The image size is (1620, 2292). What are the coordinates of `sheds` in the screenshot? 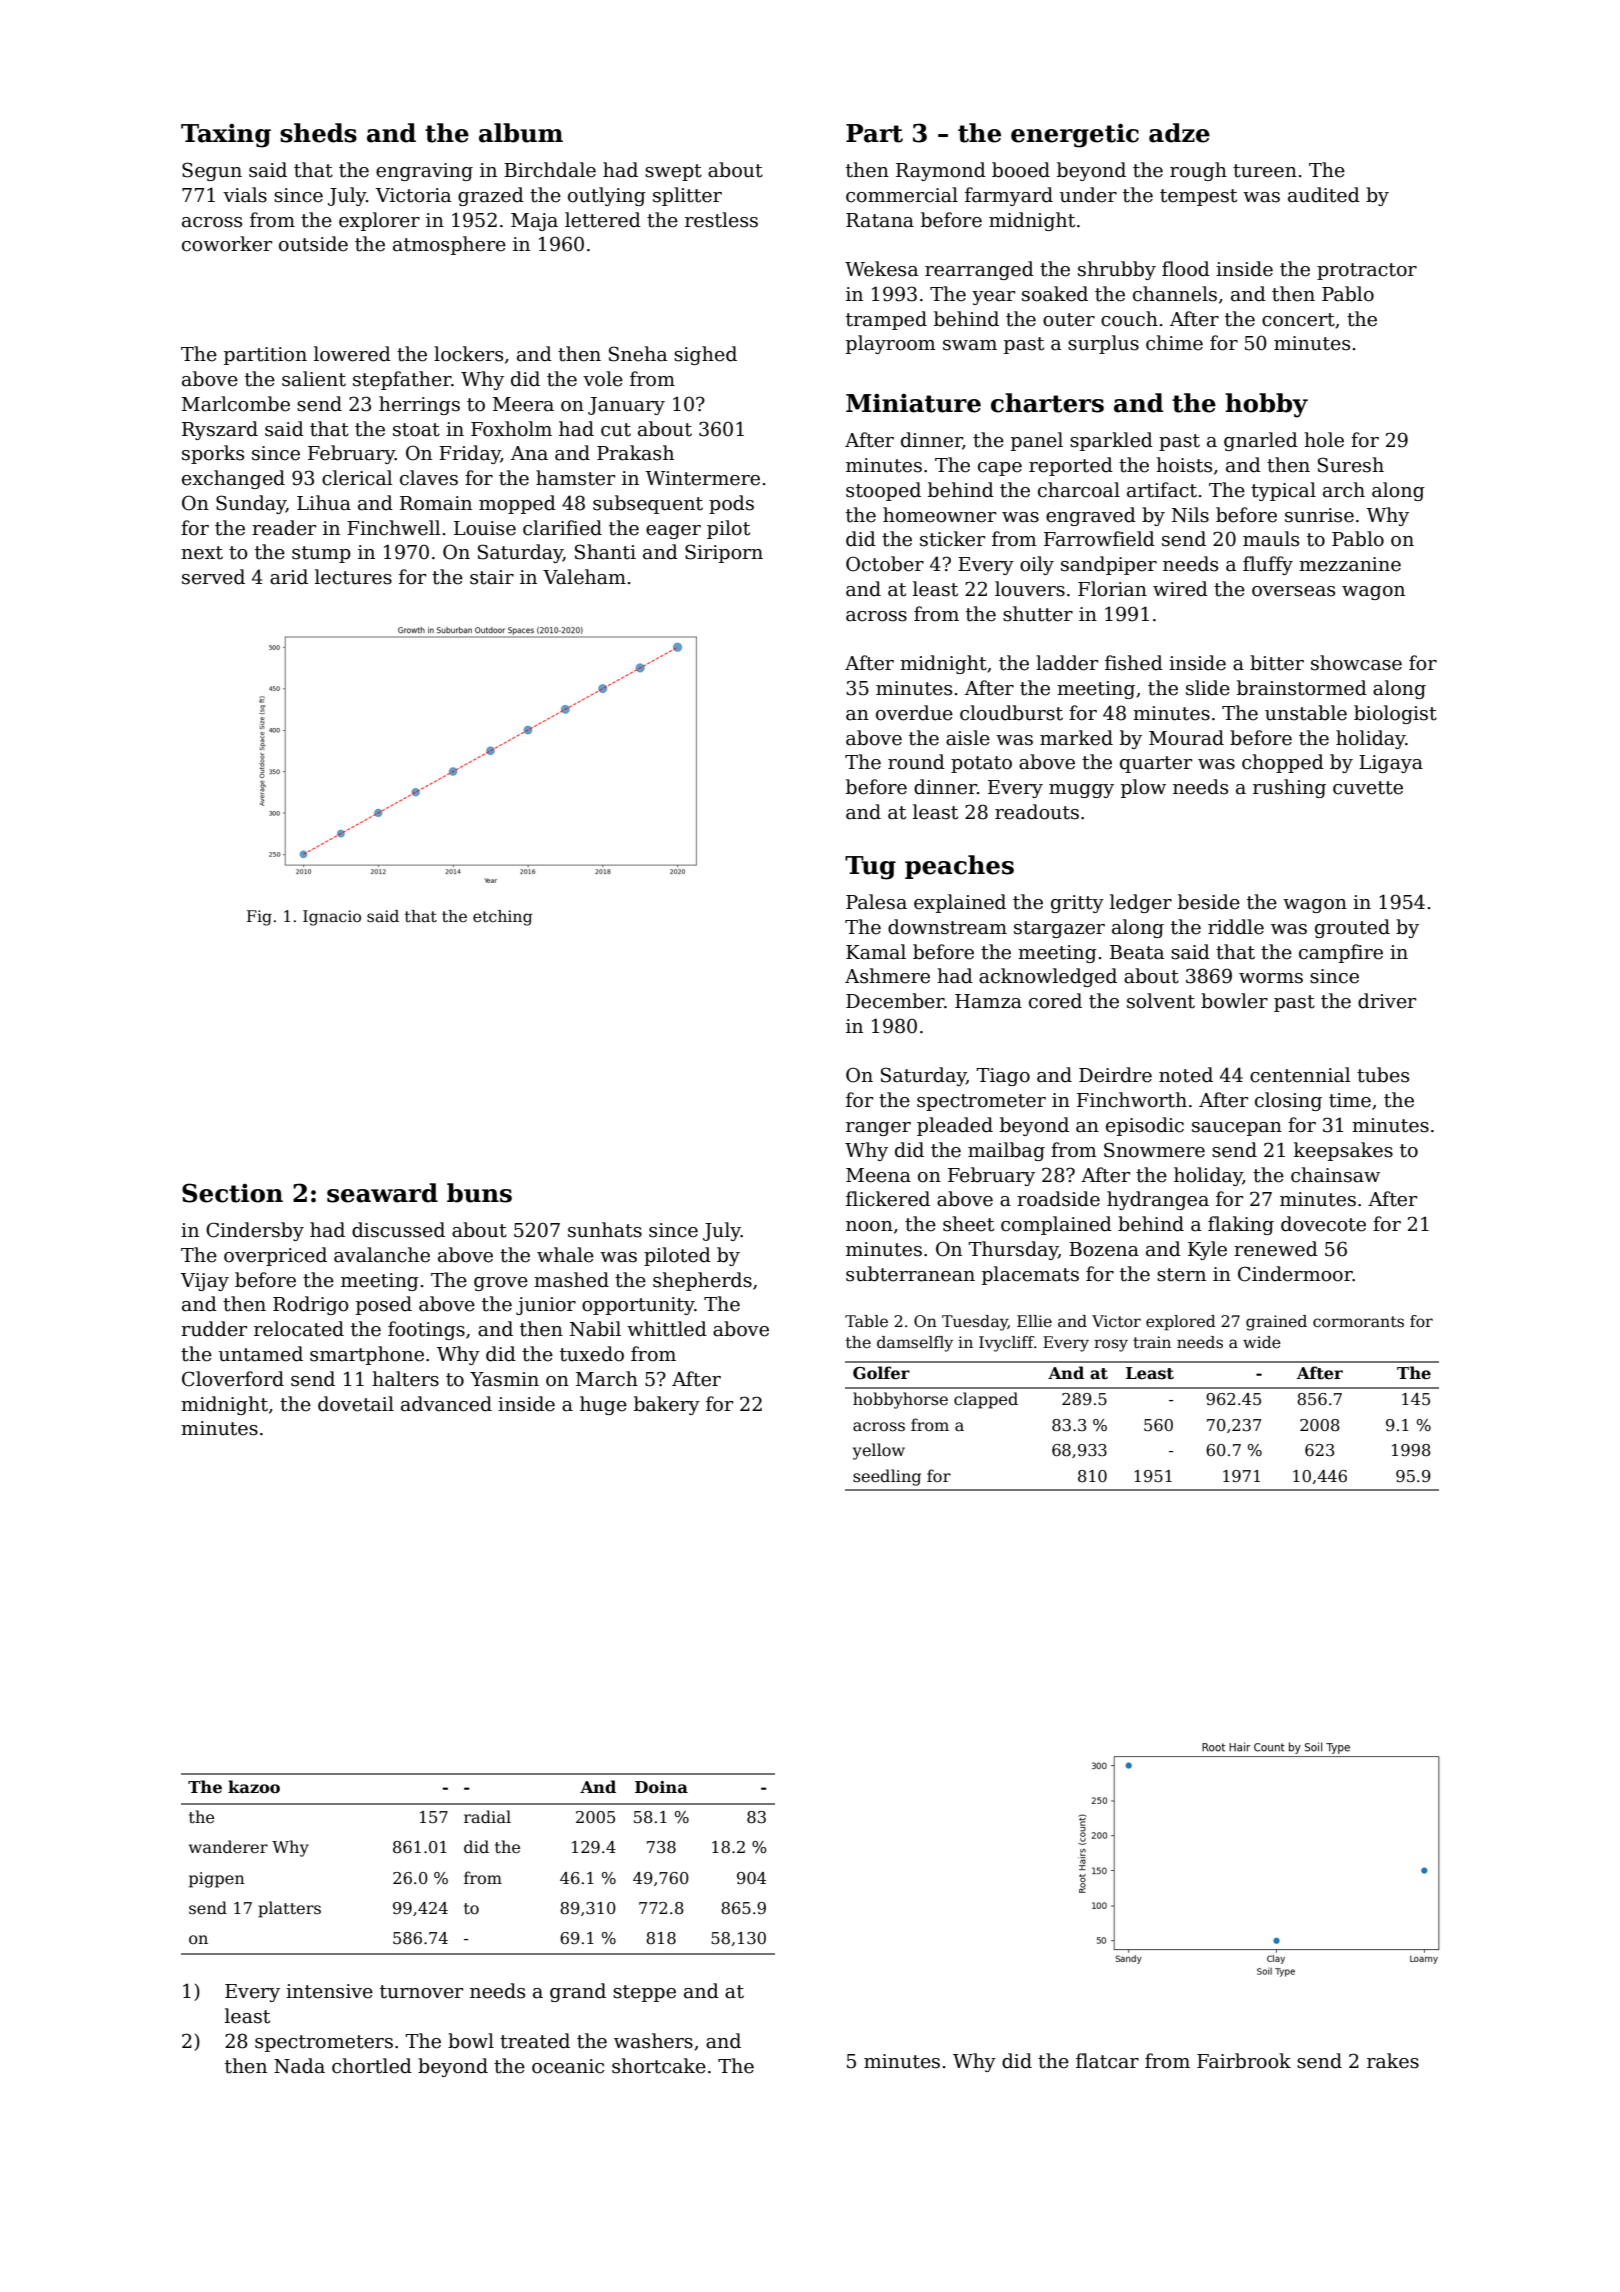 It's located at (318, 133).
